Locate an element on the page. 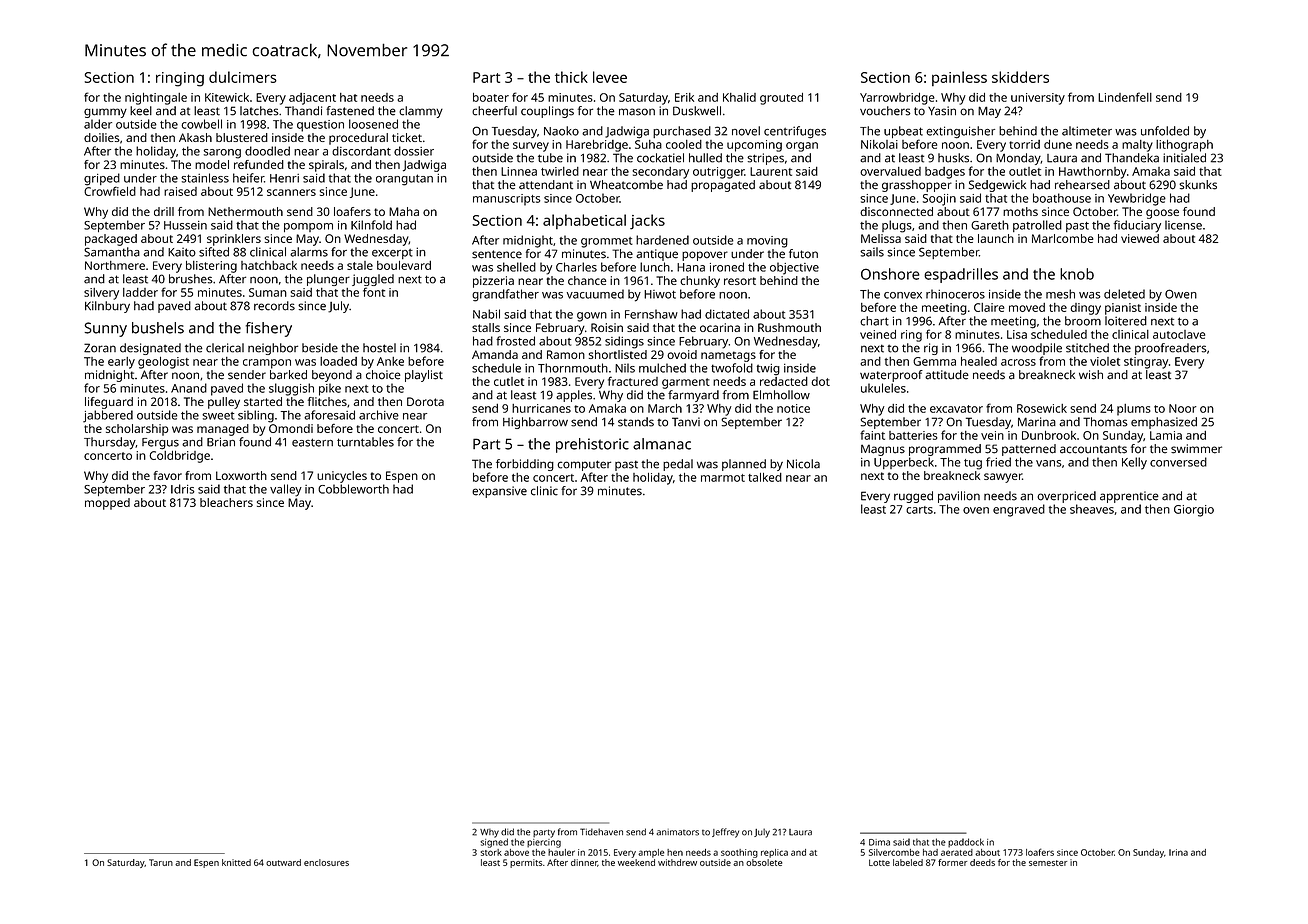 This page has width=1308, height=924. sawyer is located at coordinates (1003, 478).
